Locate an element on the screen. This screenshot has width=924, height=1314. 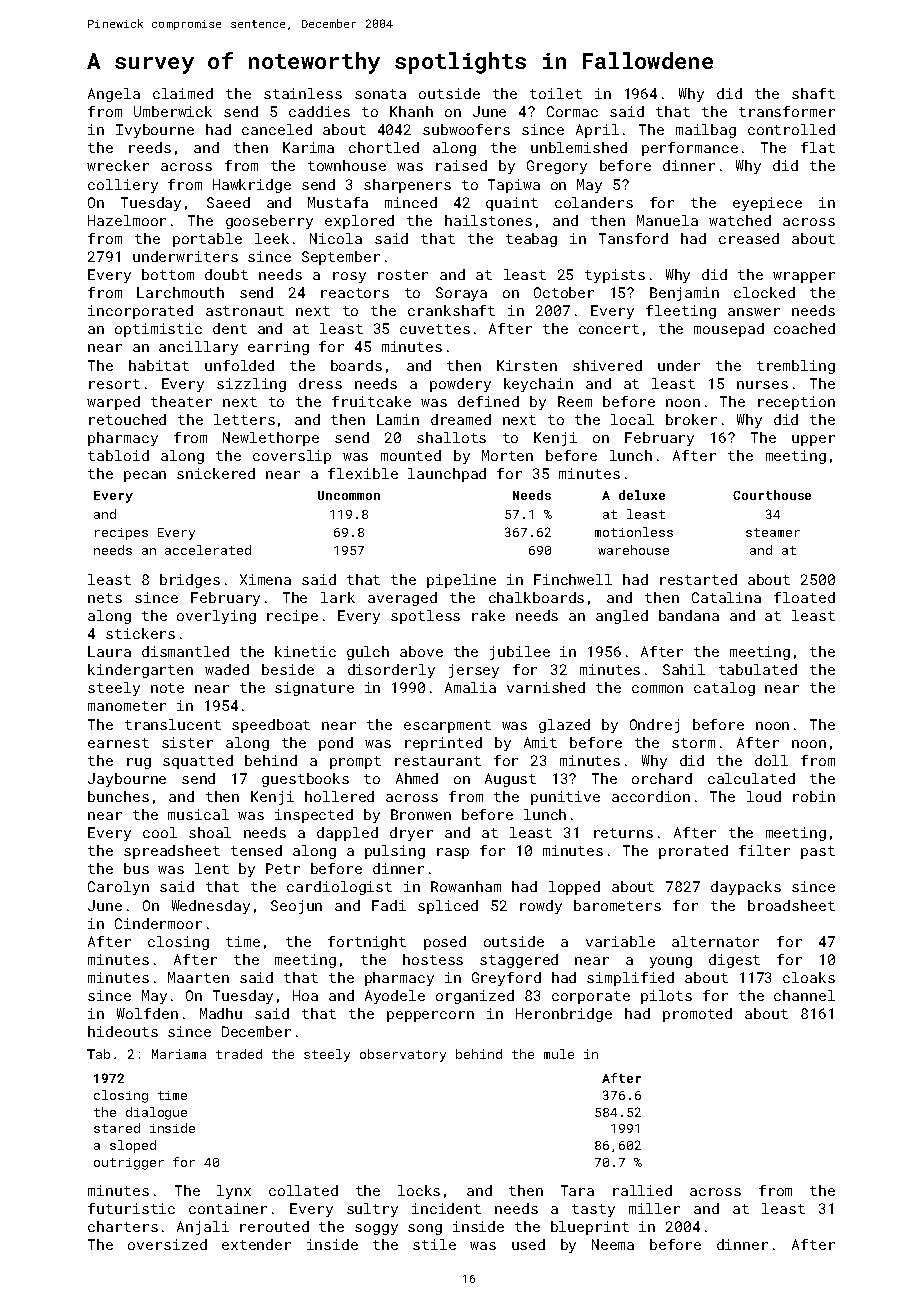
Wolfden is located at coordinates (147, 1013).
